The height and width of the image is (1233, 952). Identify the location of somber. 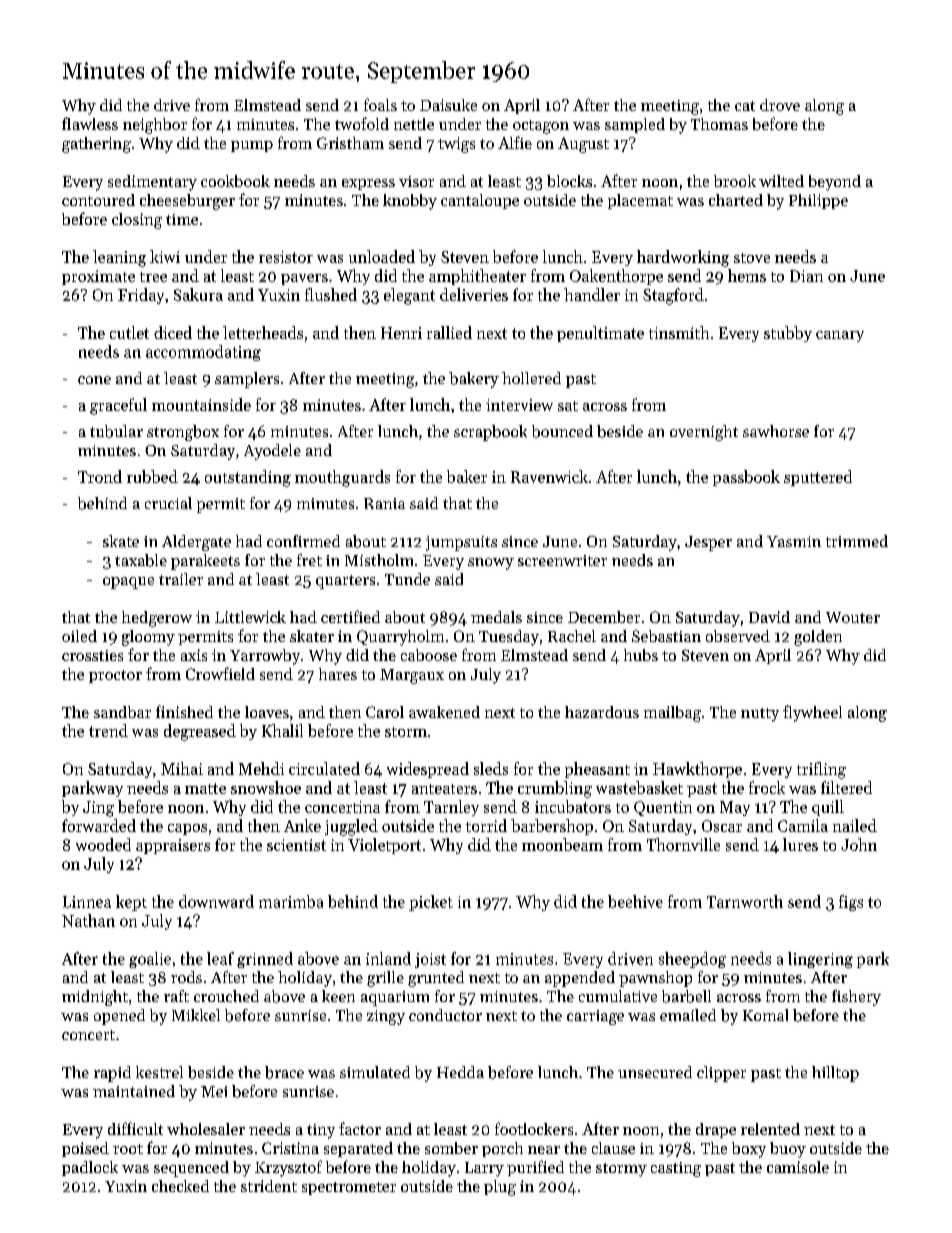
(451, 1148).
